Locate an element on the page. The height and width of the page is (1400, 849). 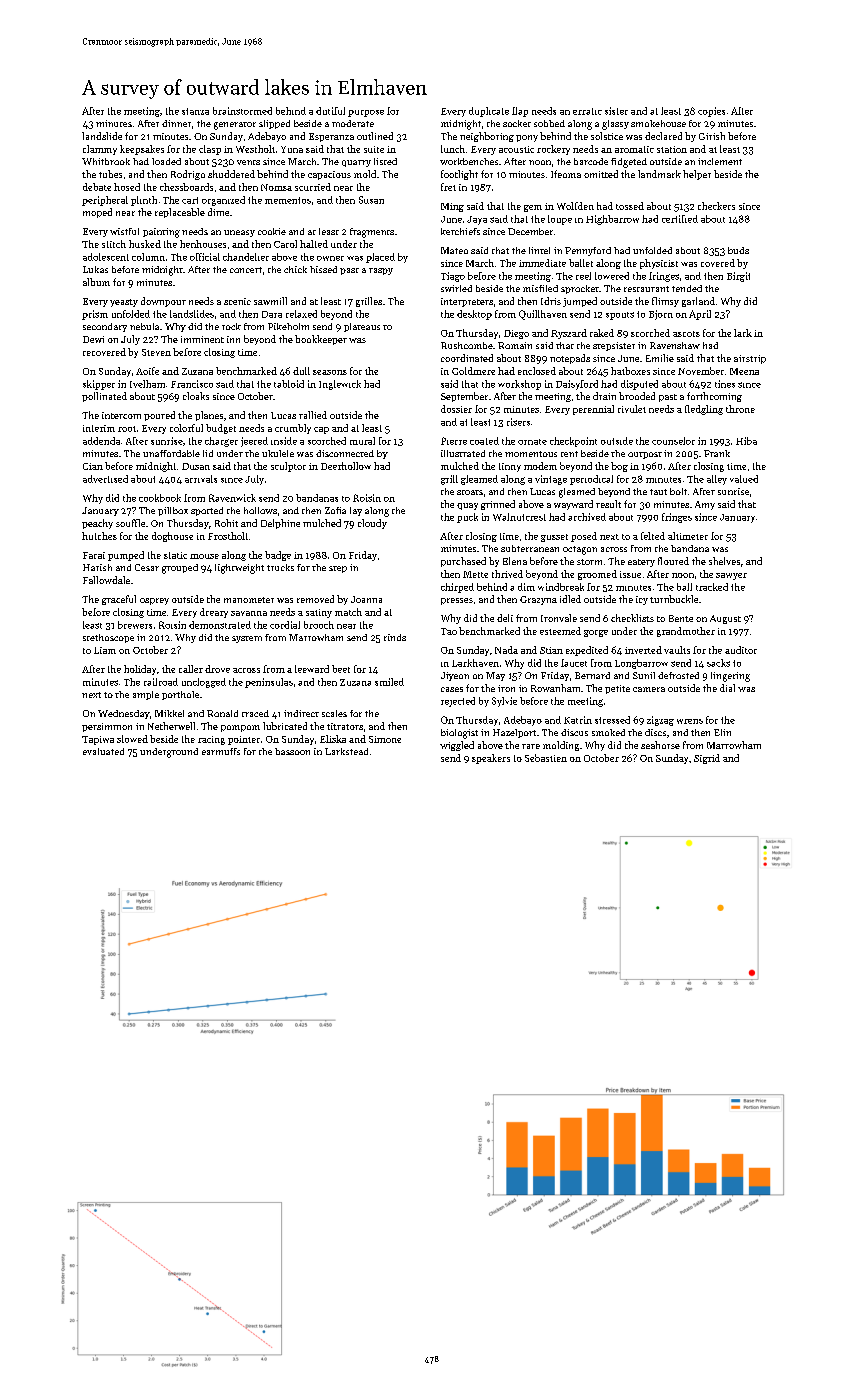
earmuffs is located at coordinates (221, 751).
